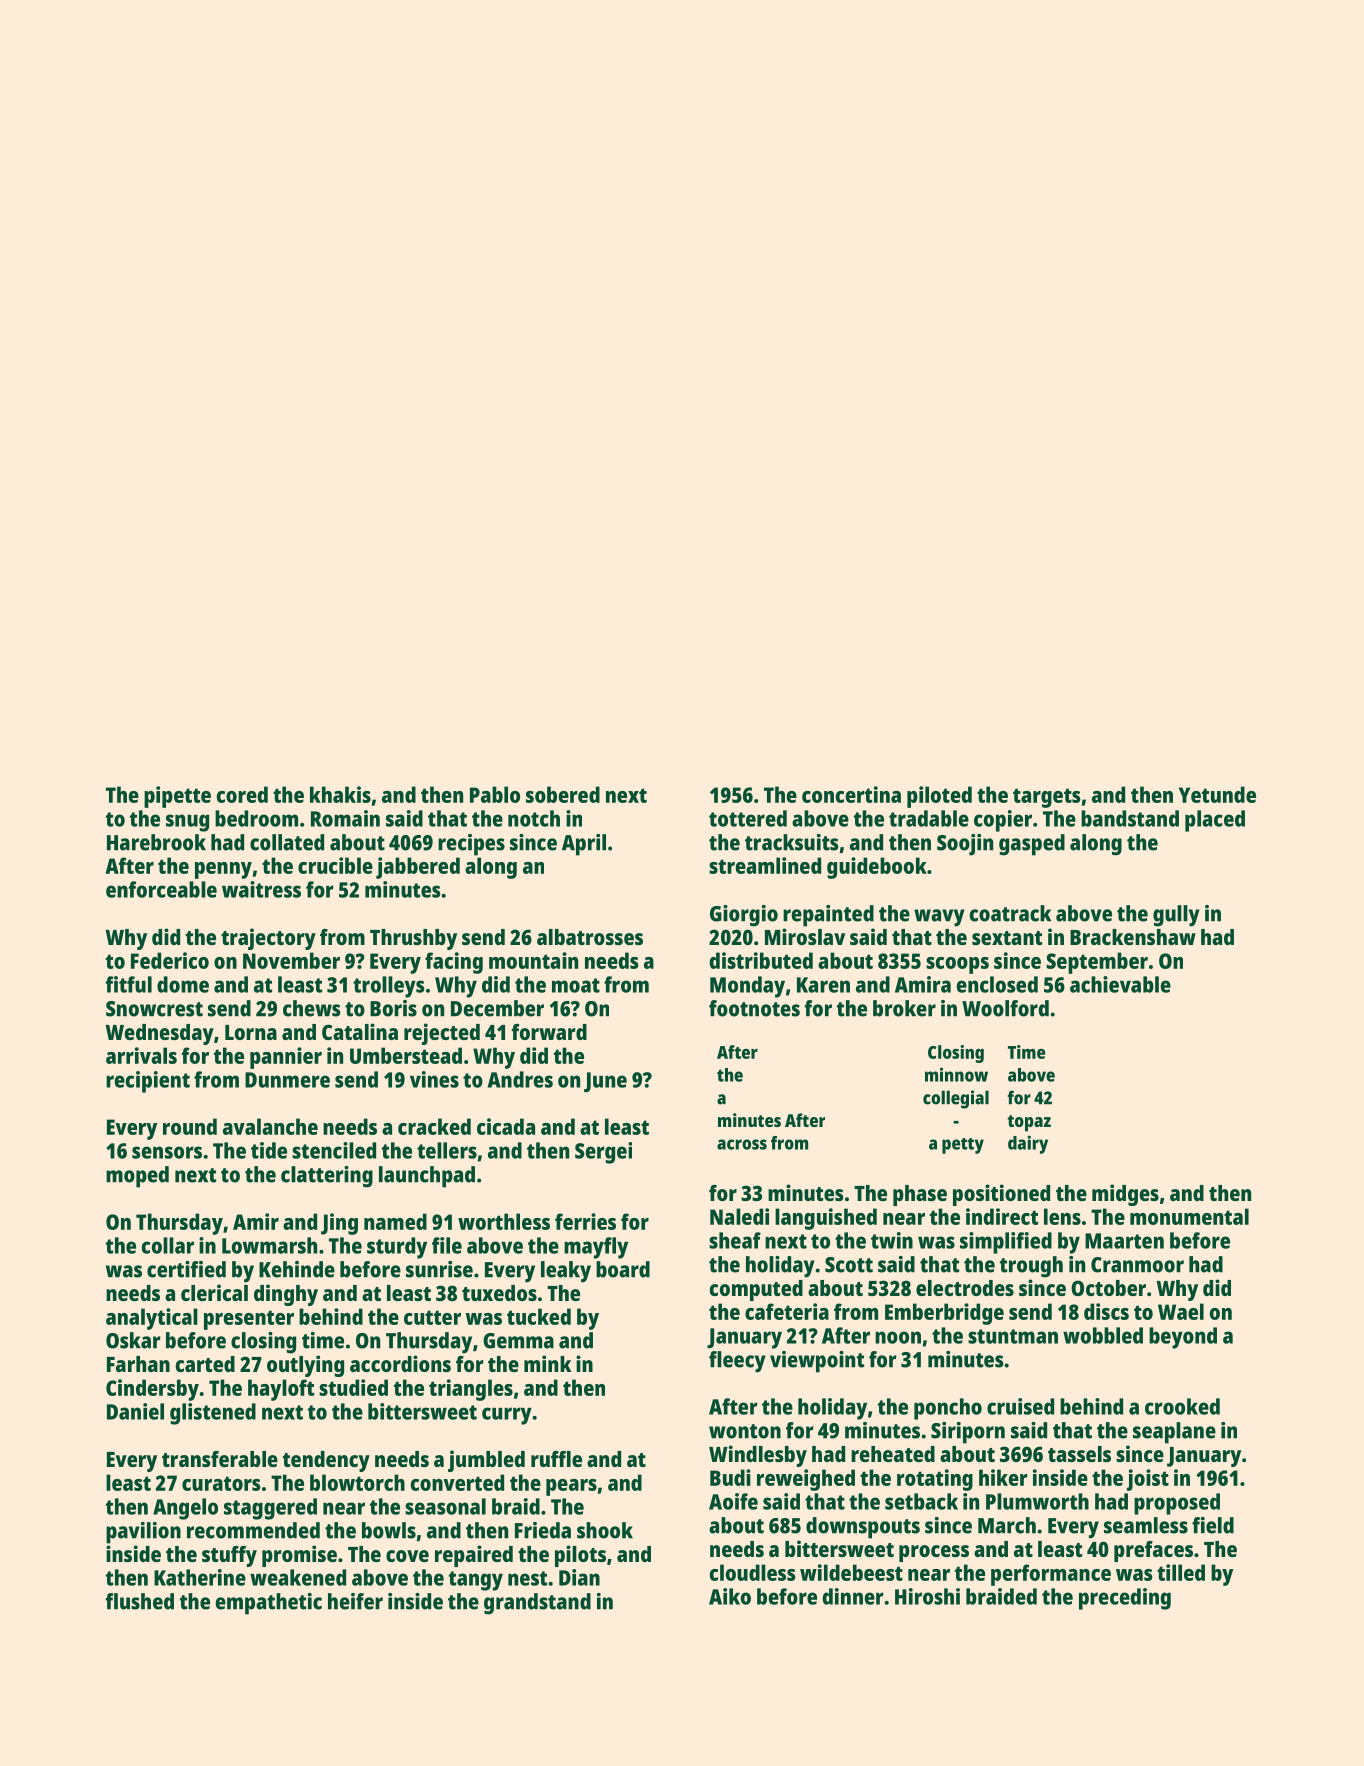 This screenshot has width=1364, height=1766. Describe the element at coordinates (576, 985) in the screenshot. I see `moat` at that location.
